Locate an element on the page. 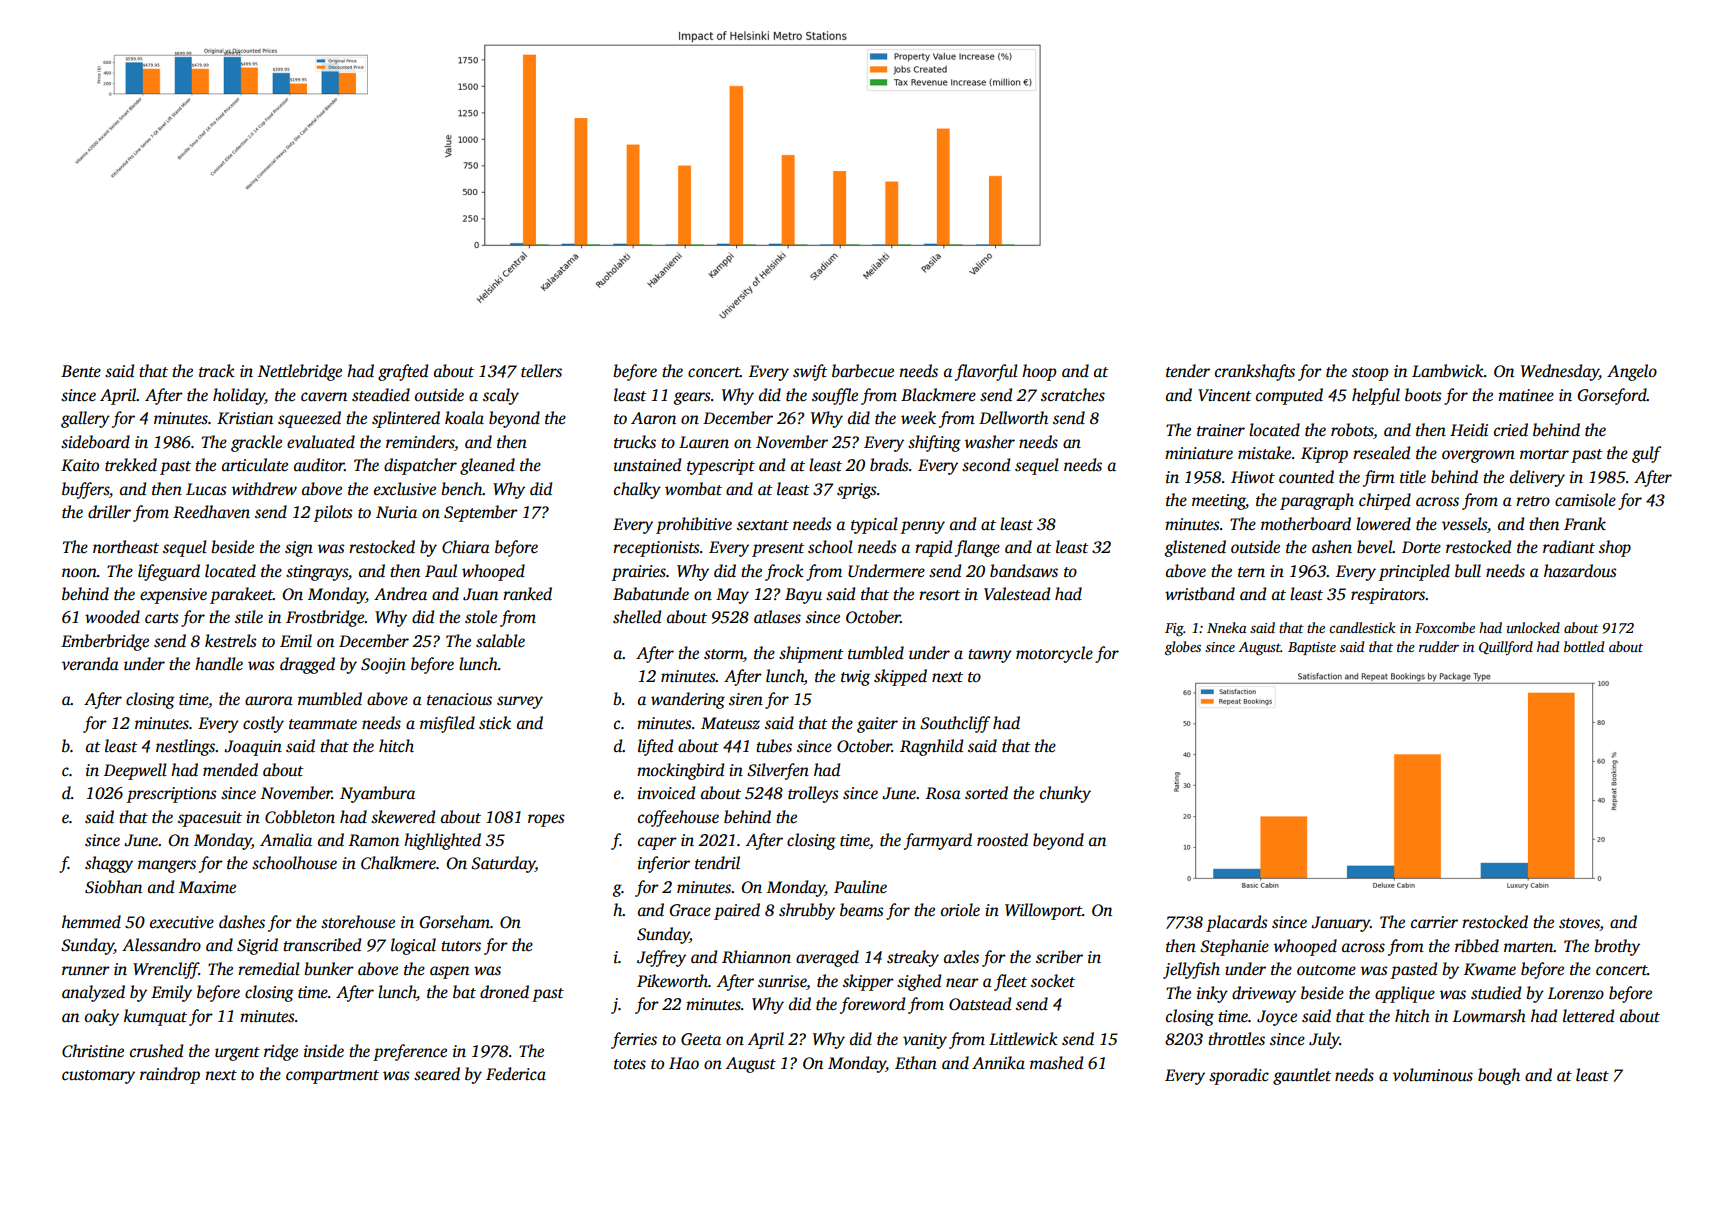 This document has width=1733, height=1225. week is located at coordinates (918, 418).
